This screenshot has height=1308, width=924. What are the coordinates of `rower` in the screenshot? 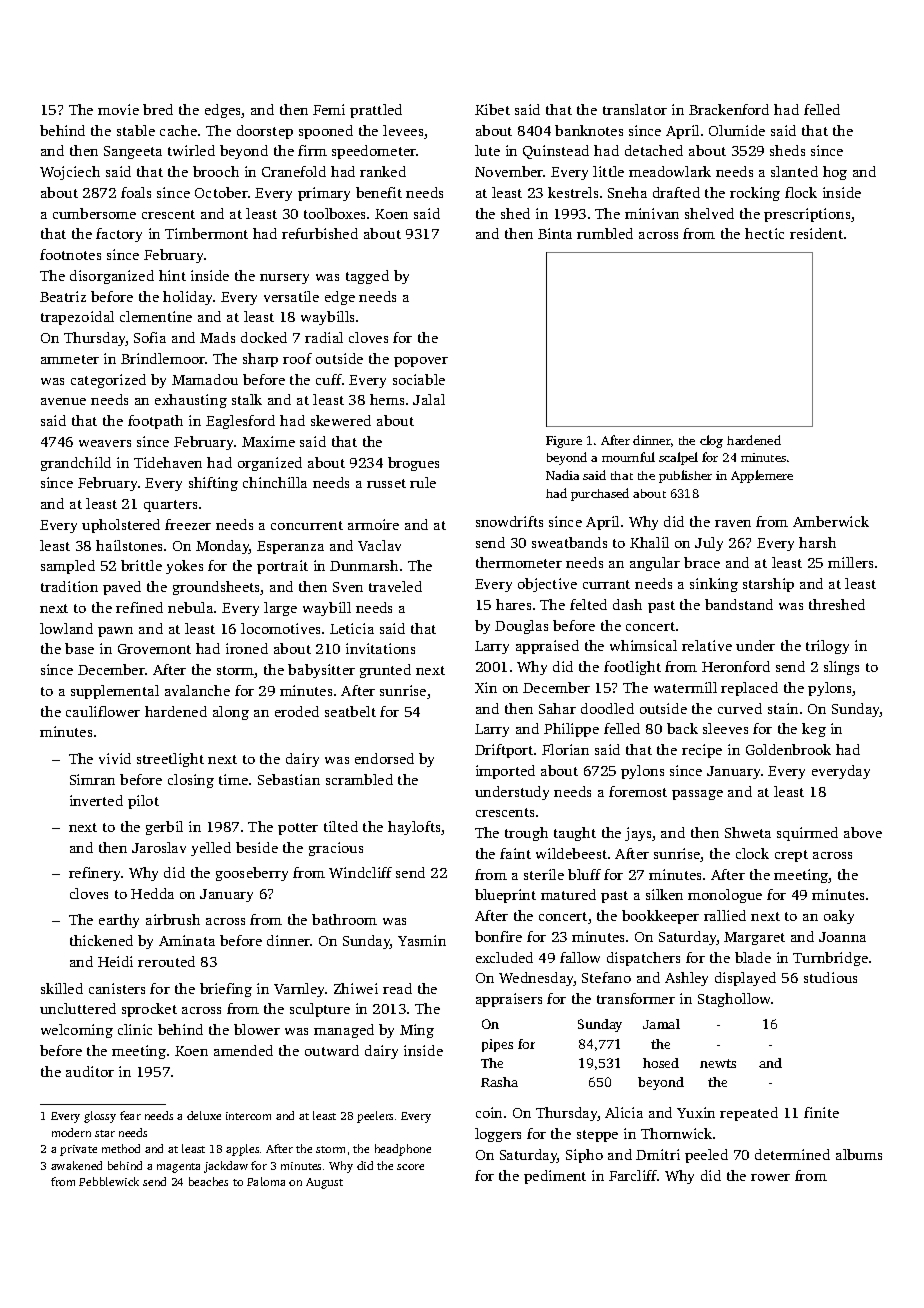 It's located at (770, 1177).
